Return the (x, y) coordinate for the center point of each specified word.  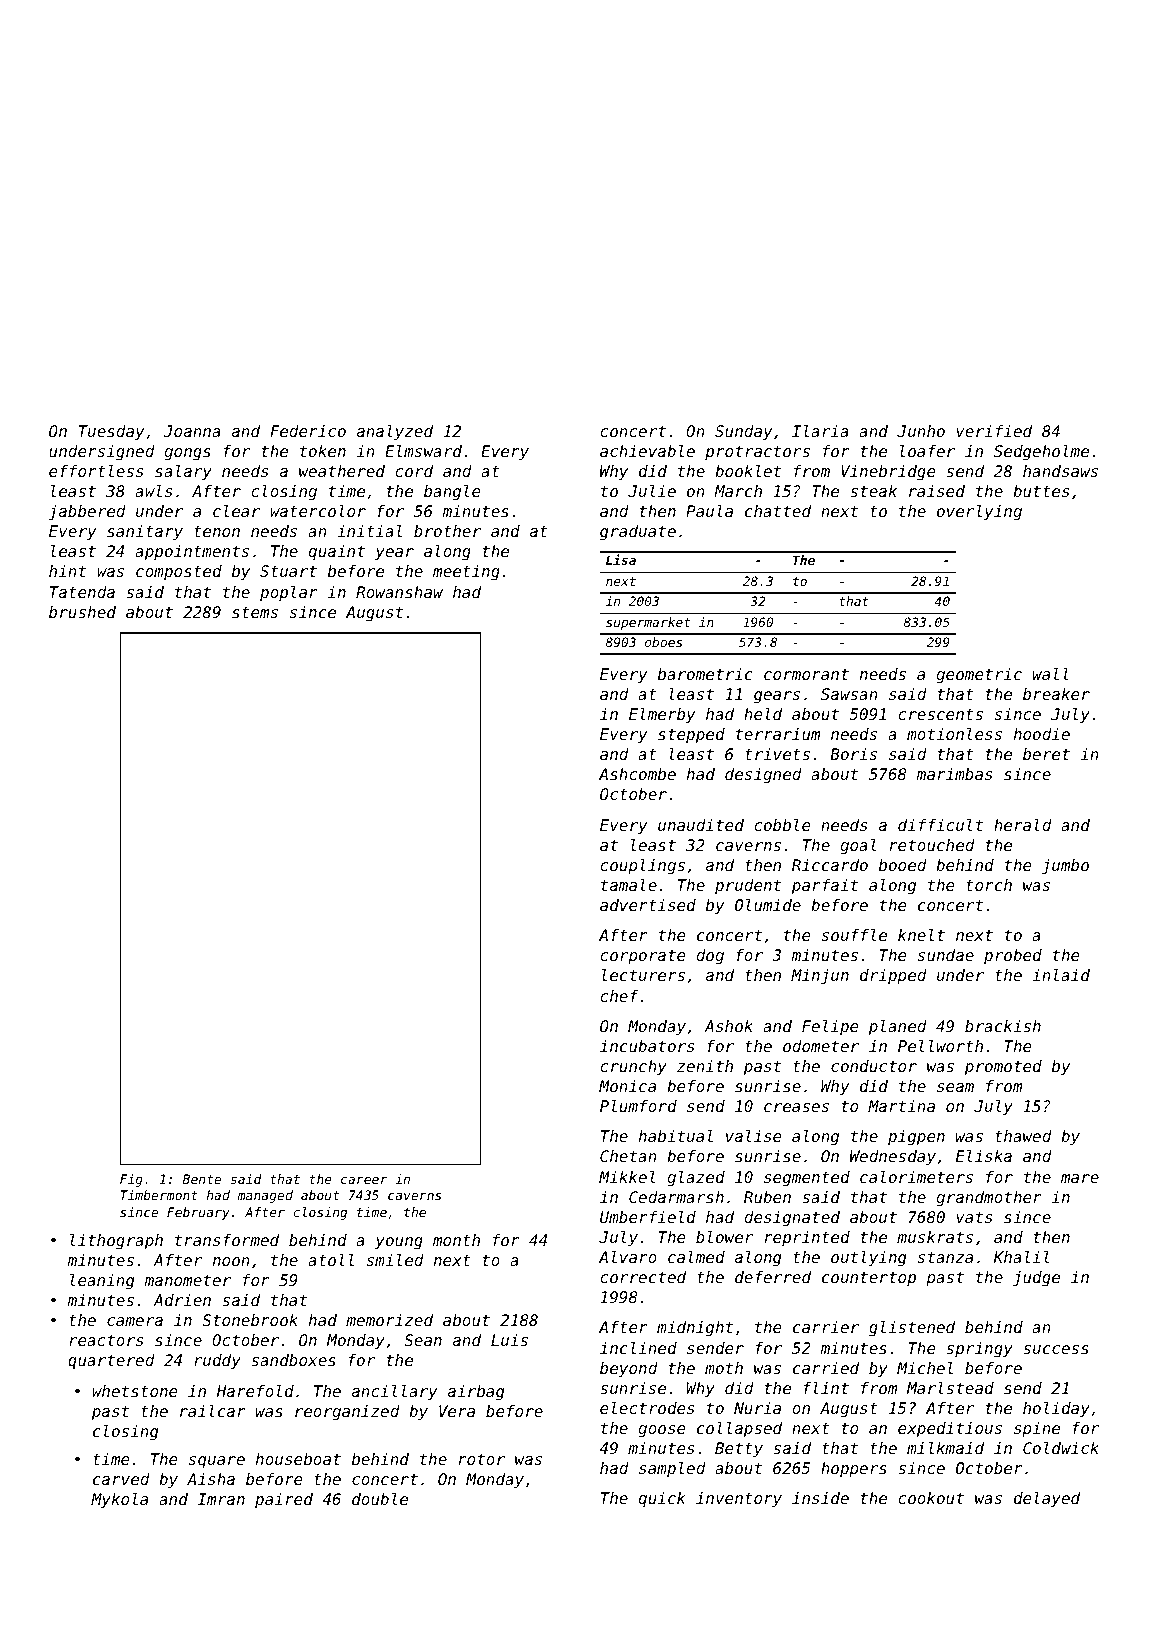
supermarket (648, 623)
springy (979, 1350)
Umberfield (648, 1217)
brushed (82, 612)
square (217, 1462)
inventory (739, 1500)
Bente (201, 1179)
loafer (927, 451)
